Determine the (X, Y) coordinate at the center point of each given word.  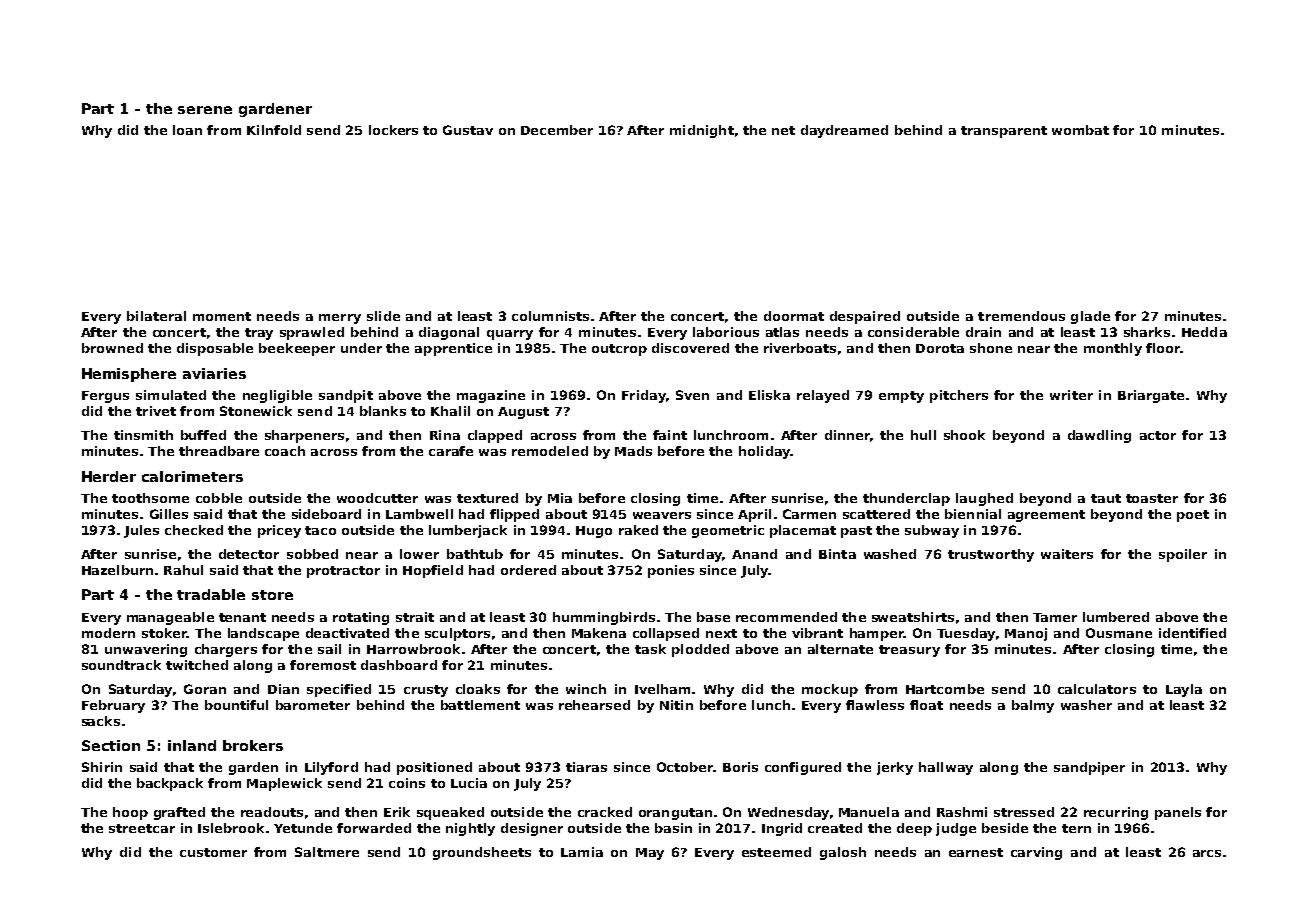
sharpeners (304, 436)
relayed (823, 396)
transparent (1004, 132)
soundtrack (121, 665)
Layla (1184, 690)
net (783, 130)
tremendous (1021, 316)
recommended (786, 617)
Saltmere (327, 852)
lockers (393, 130)
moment (222, 316)
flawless (875, 705)
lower (419, 554)
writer (1071, 395)
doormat (794, 316)
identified (1192, 633)
